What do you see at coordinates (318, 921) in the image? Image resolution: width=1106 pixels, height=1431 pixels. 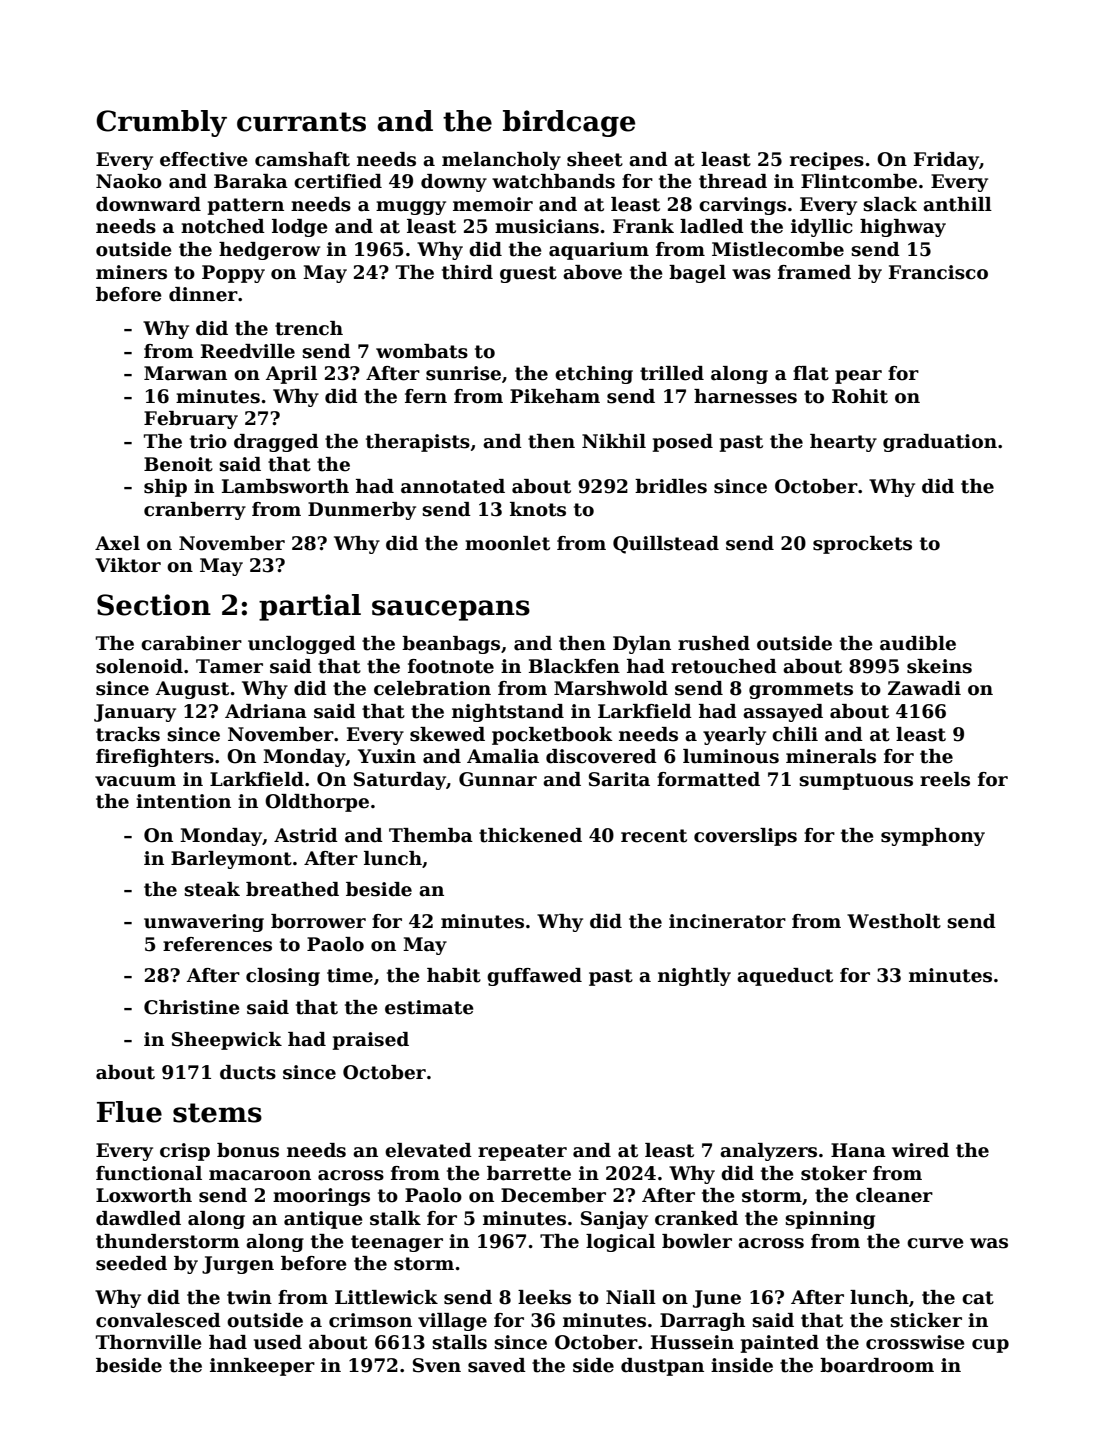 I see `borrower` at bounding box center [318, 921].
